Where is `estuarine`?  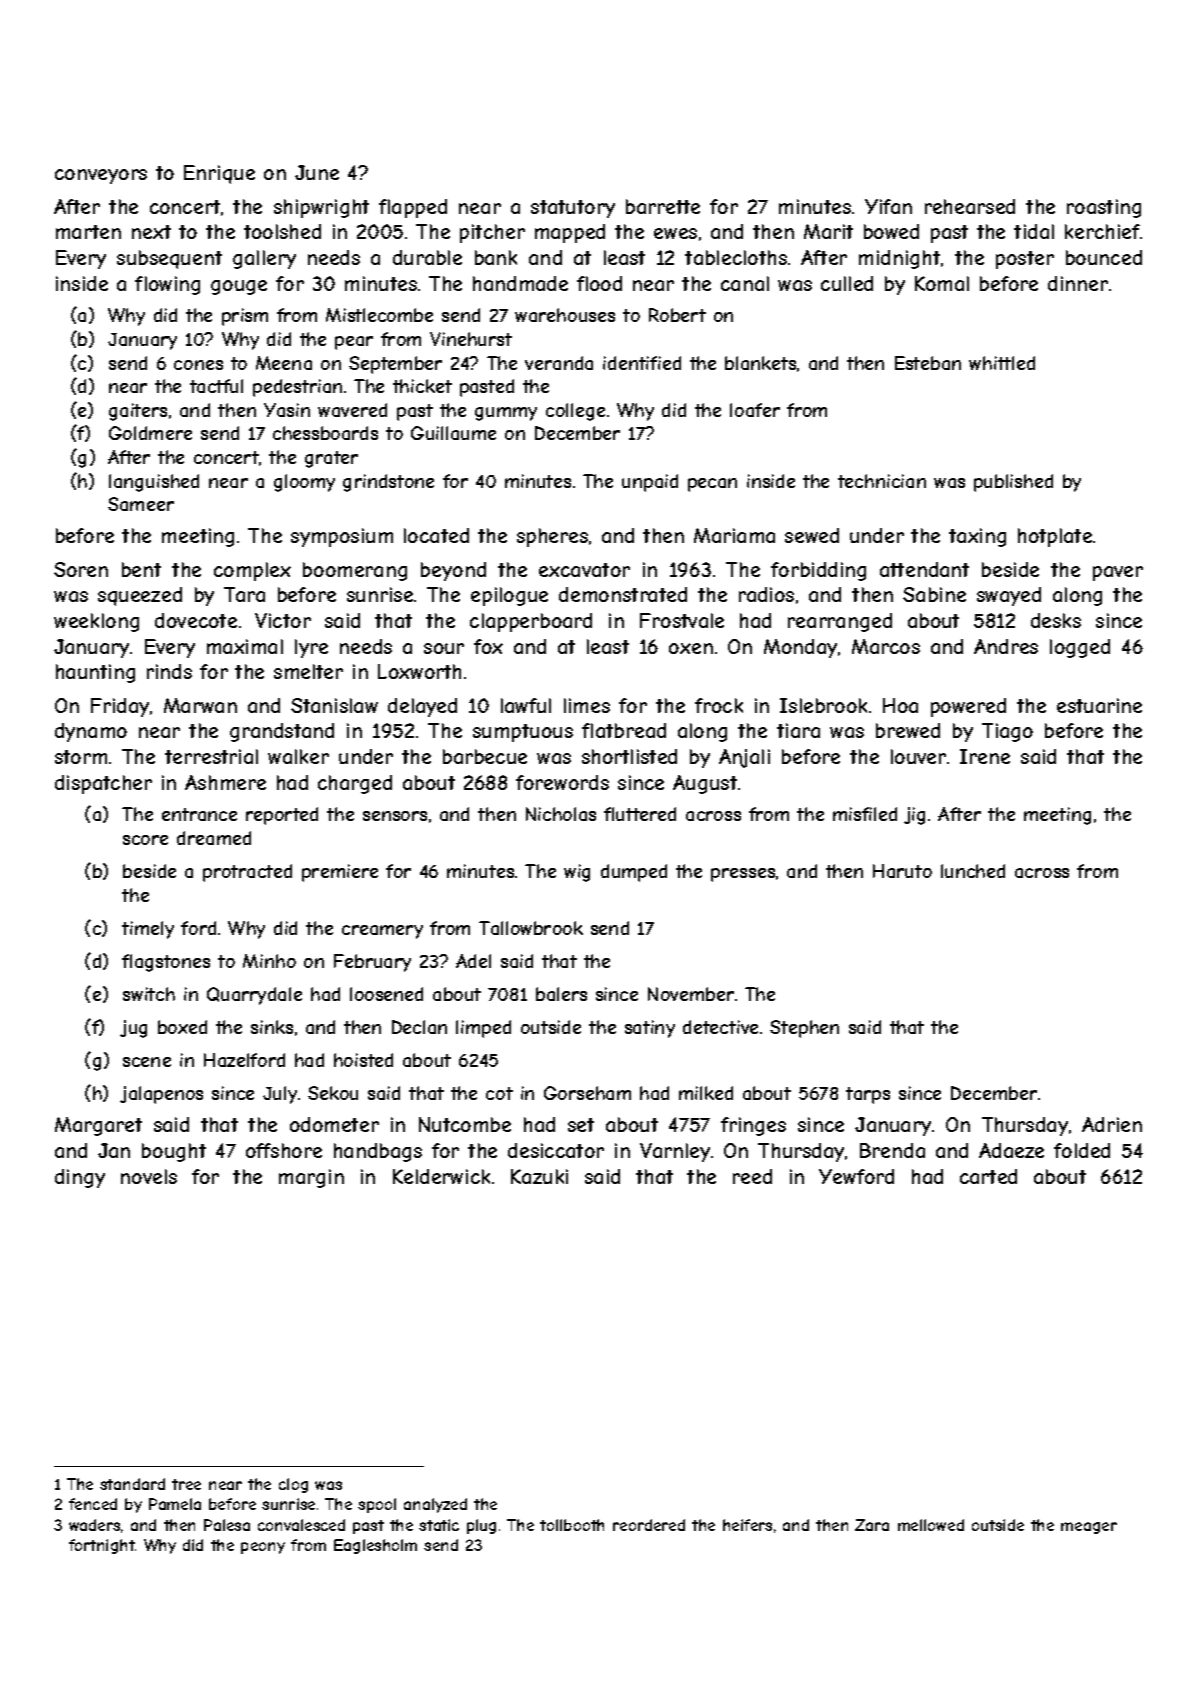 estuarine is located at coordinates (1099, 705).
